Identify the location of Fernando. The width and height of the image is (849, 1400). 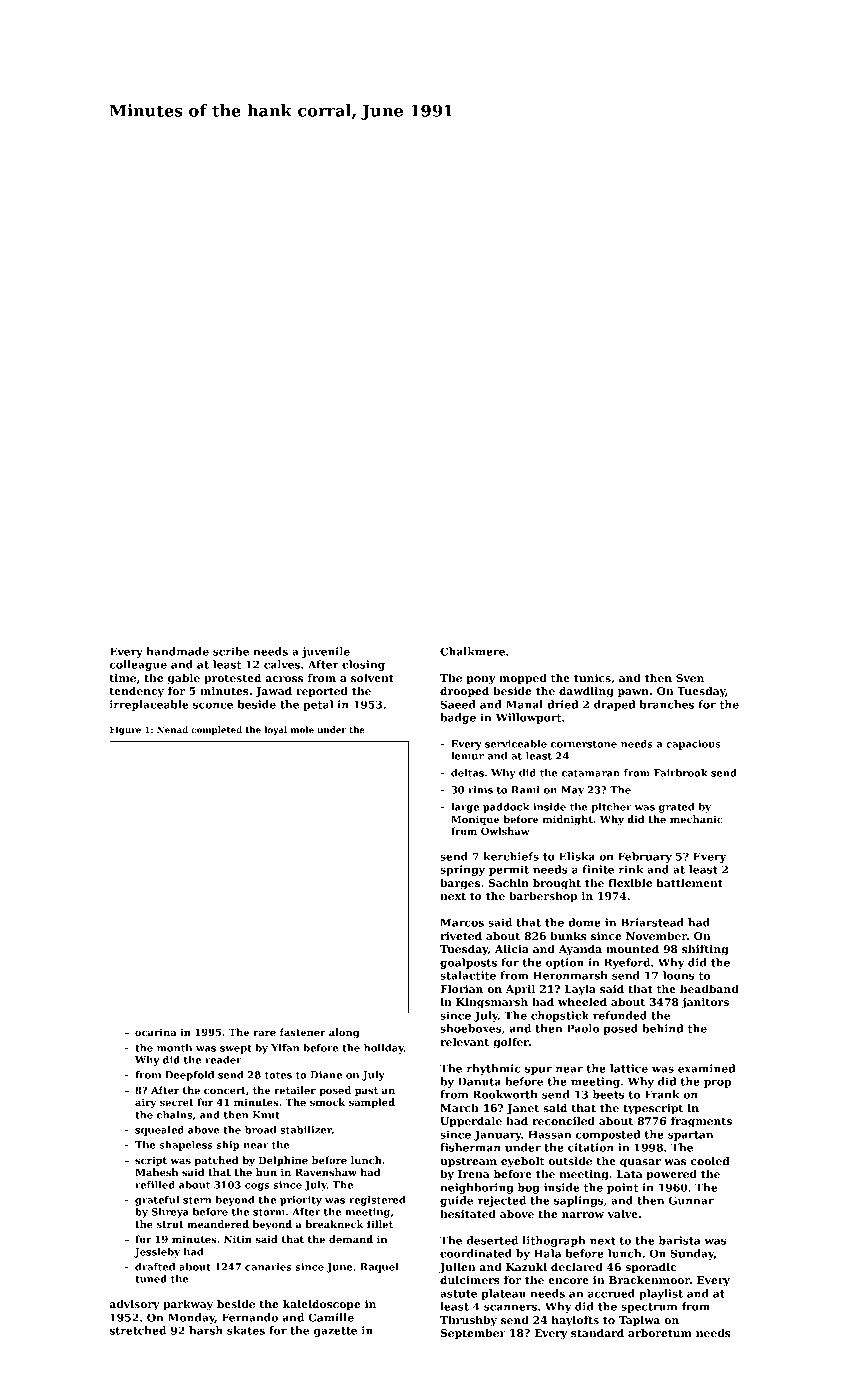
(250, 1317).
